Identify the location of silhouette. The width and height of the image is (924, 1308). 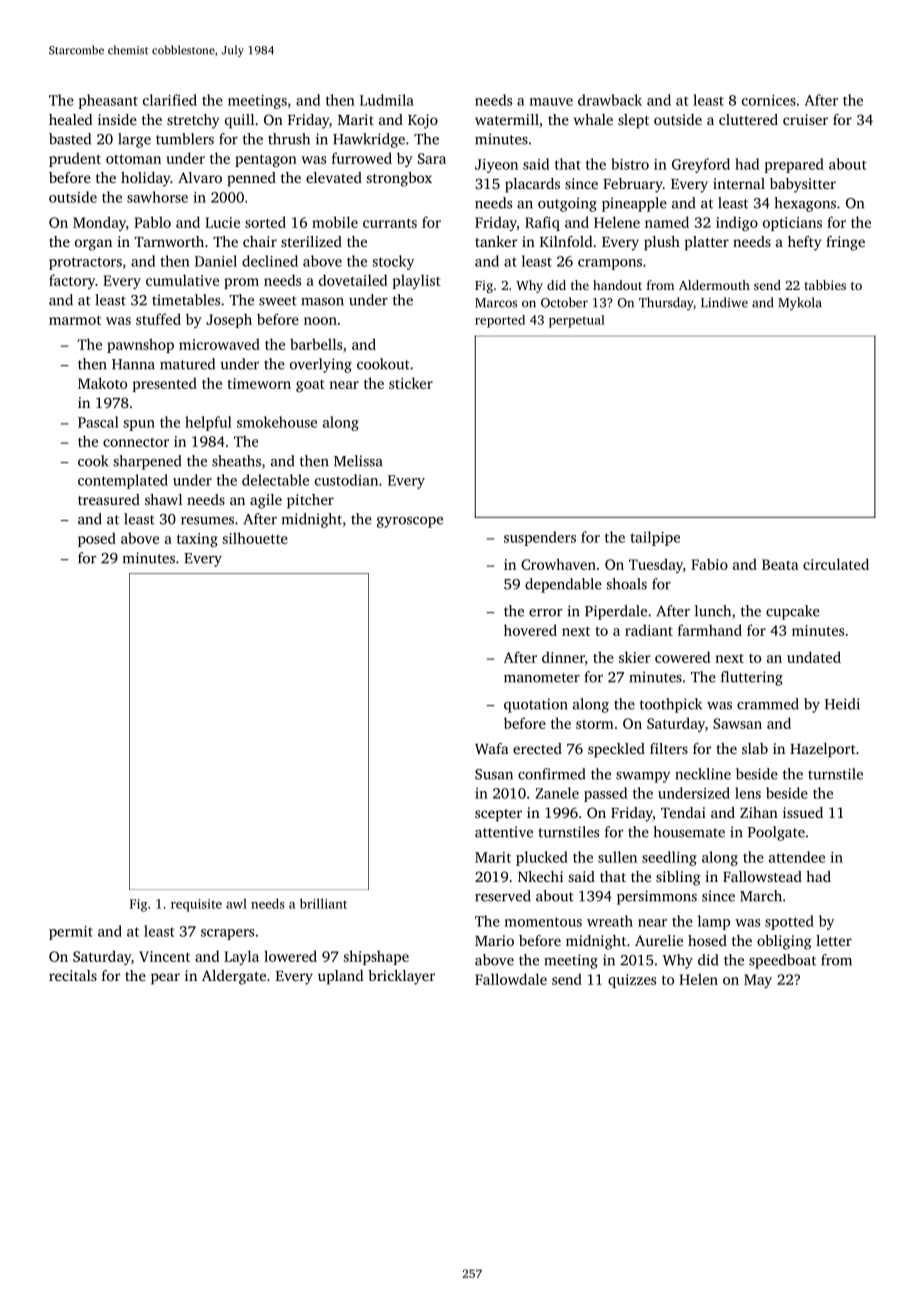
(255, 538).
